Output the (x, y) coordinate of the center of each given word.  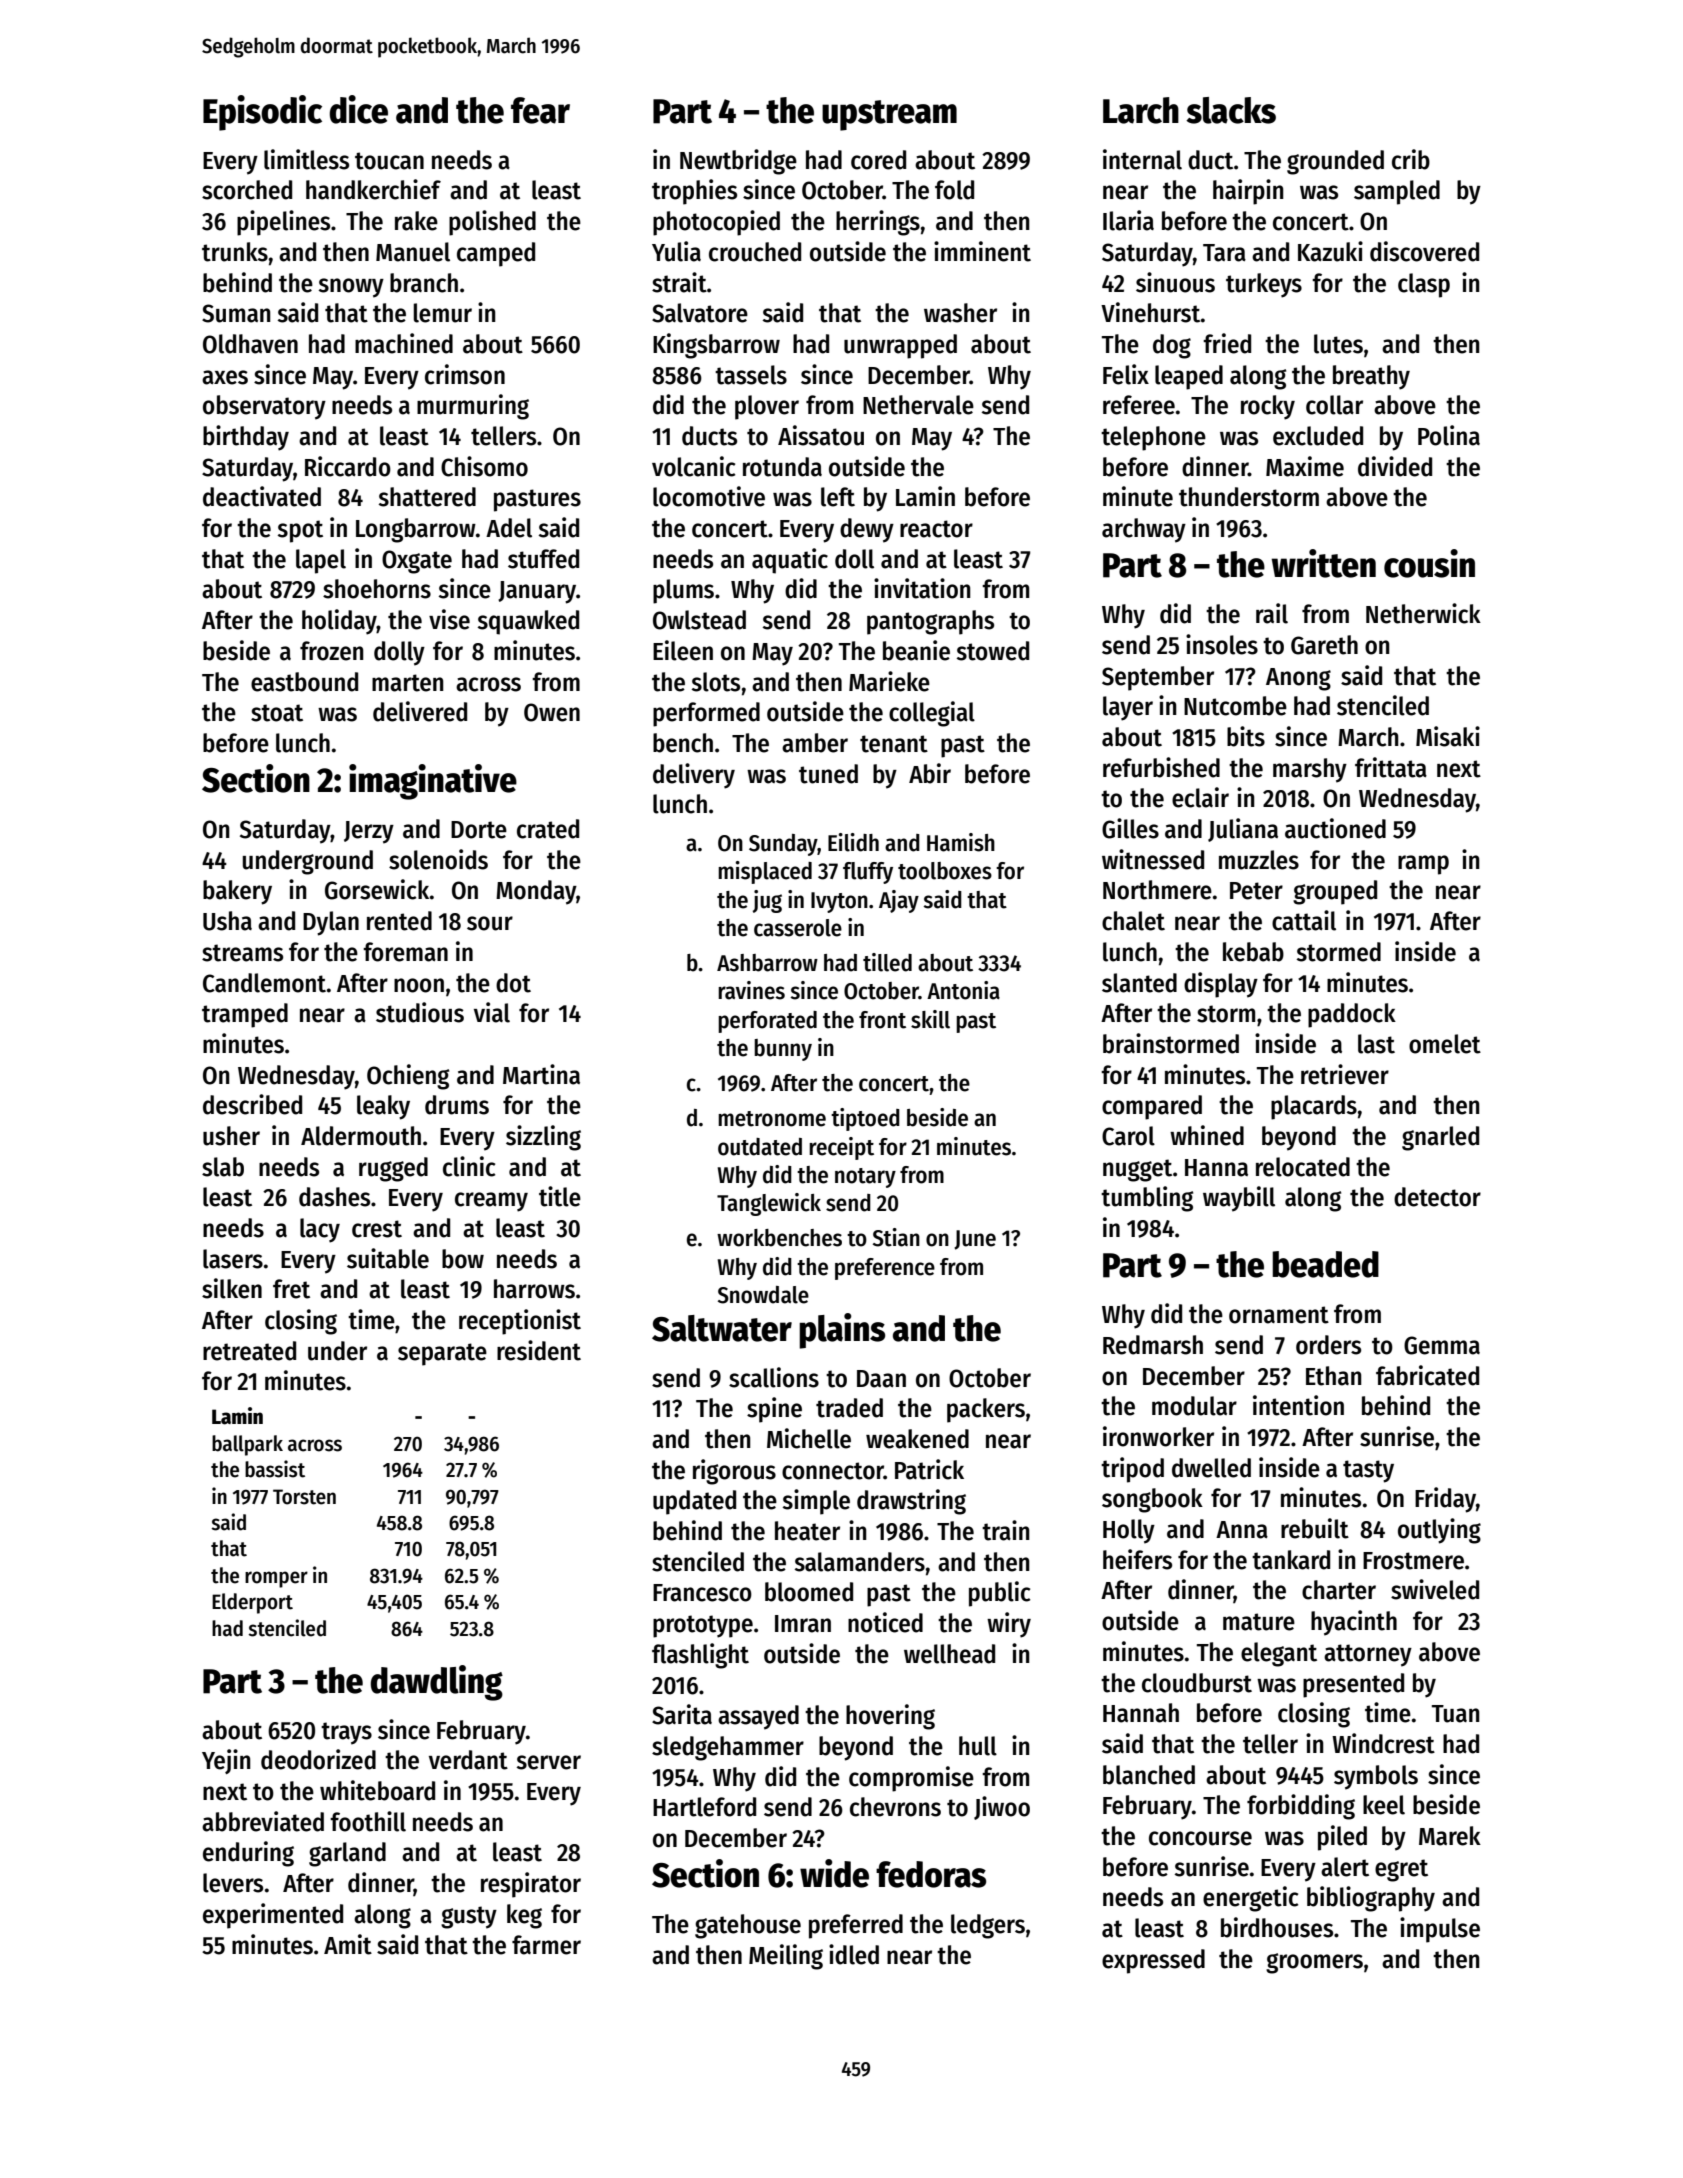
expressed (1153, 1961)
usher (231, 1136)
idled (854, 1954)
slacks (1231, 110)
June (975, 1240)
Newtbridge (738, 162)
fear (540, 110)
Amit (348, 1944)
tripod (1132, 1470)
